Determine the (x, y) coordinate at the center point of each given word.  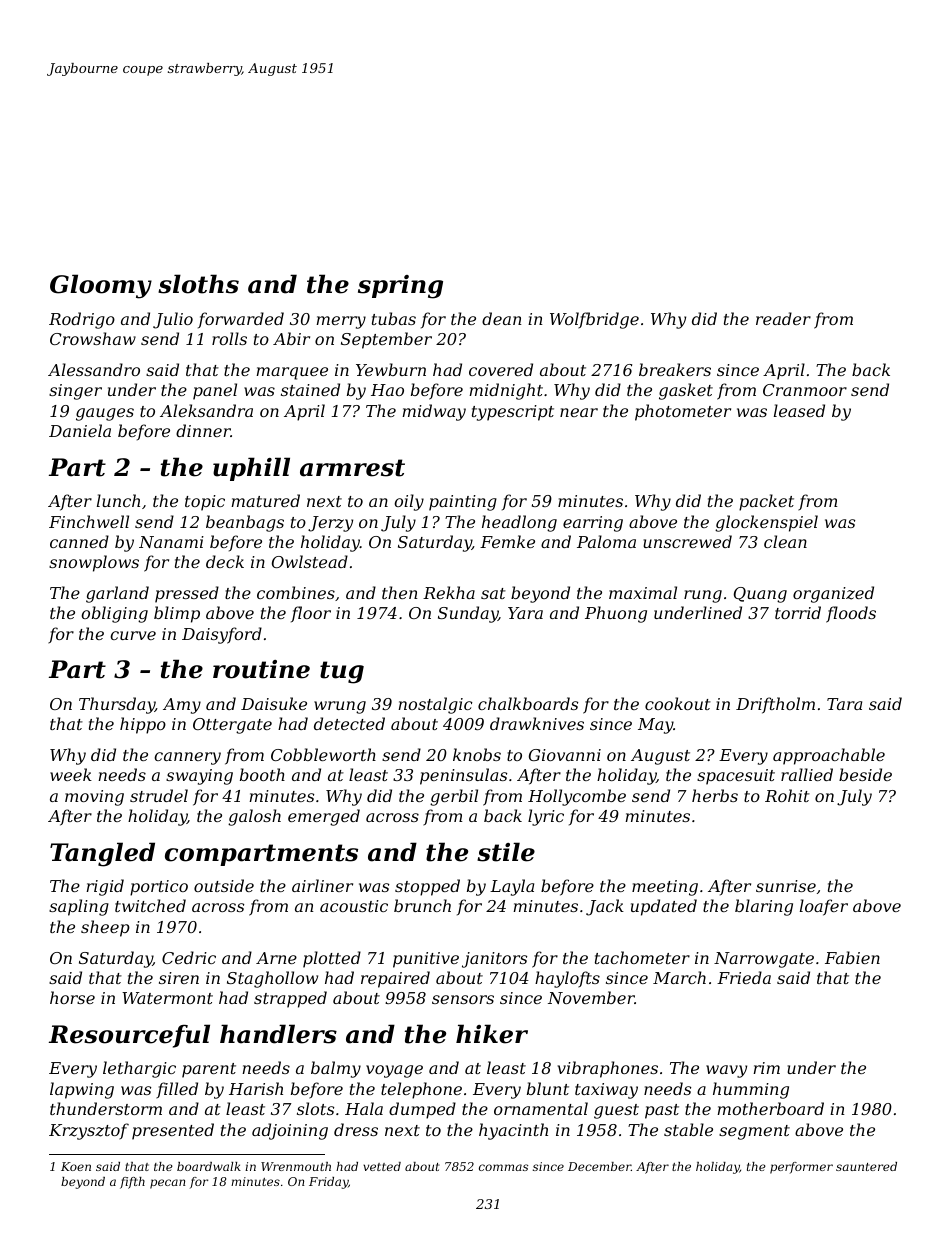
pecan (167, 1184)
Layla (512, 887)
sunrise (786, 886)
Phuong (616, 614)
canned (79, 541)
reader (783, 318)
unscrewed (687, 541)
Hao (387, 390)
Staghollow (272, 979)
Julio (173, 320)
